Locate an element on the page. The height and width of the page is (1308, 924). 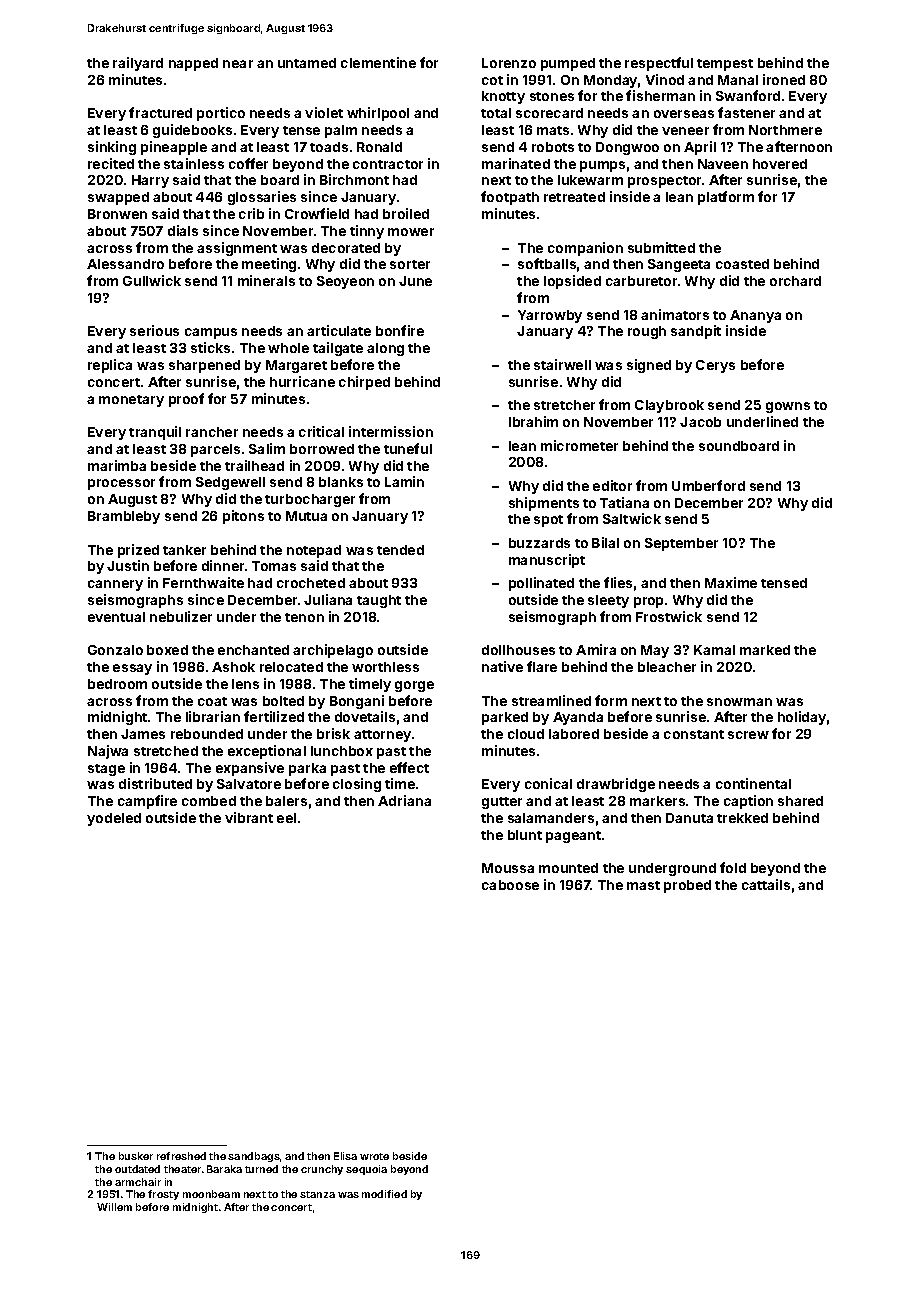
Elisa is located at coordinates (345, 1156).
